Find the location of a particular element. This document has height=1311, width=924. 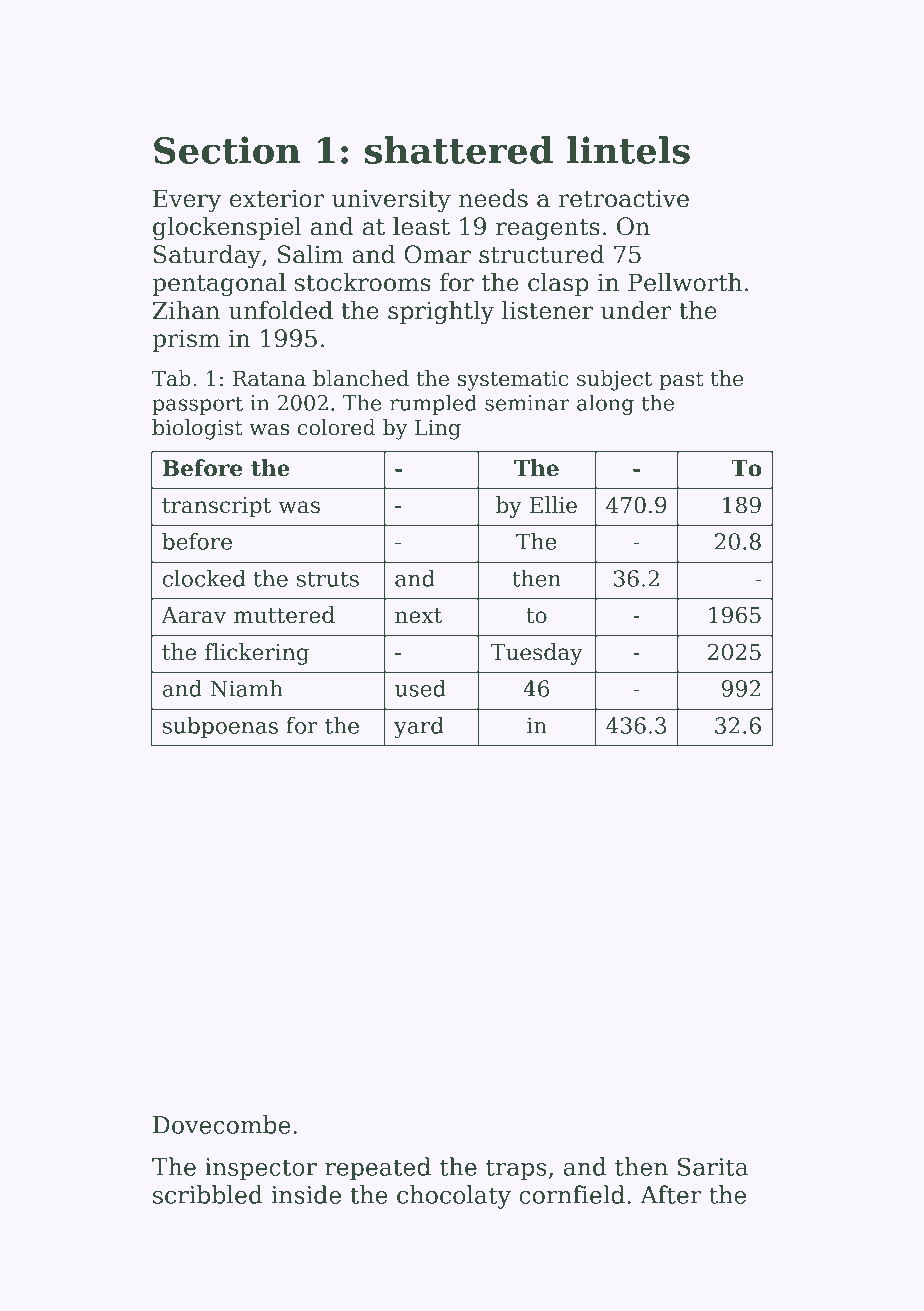

lintels is located at coordinates (628, 150).
